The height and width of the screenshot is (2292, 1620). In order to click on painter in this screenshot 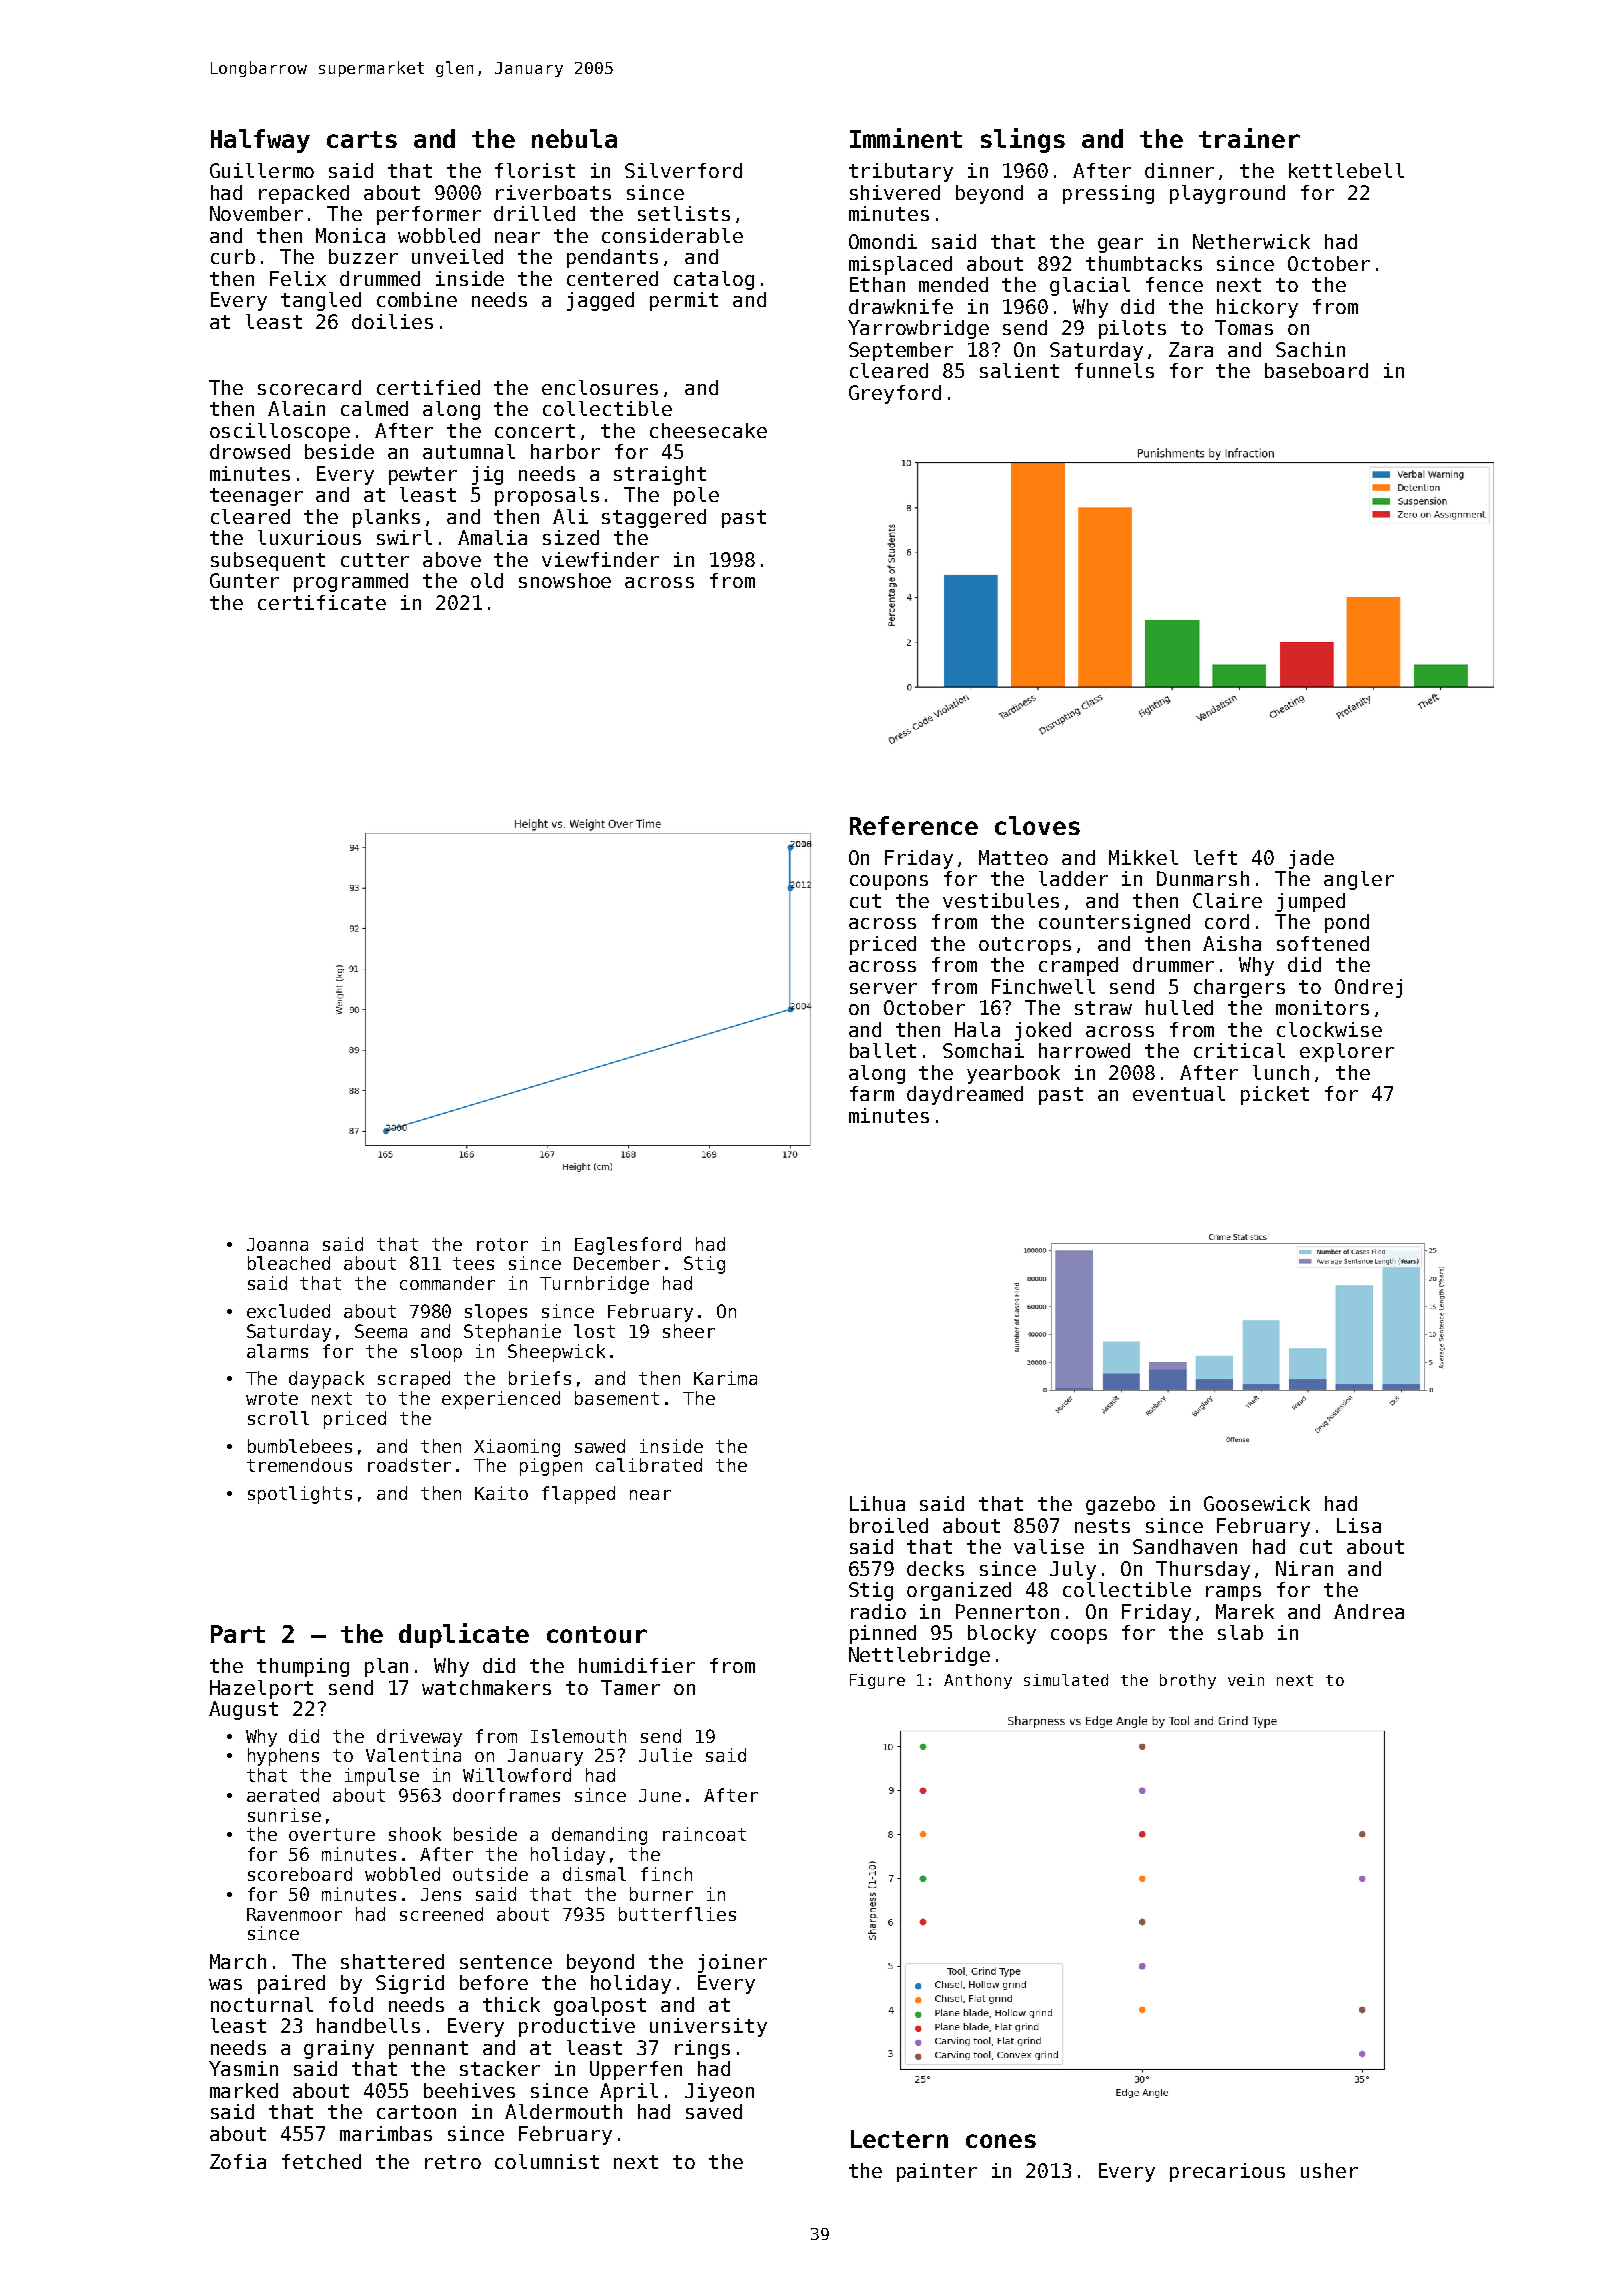, I will do `click(937, 2172)`.
